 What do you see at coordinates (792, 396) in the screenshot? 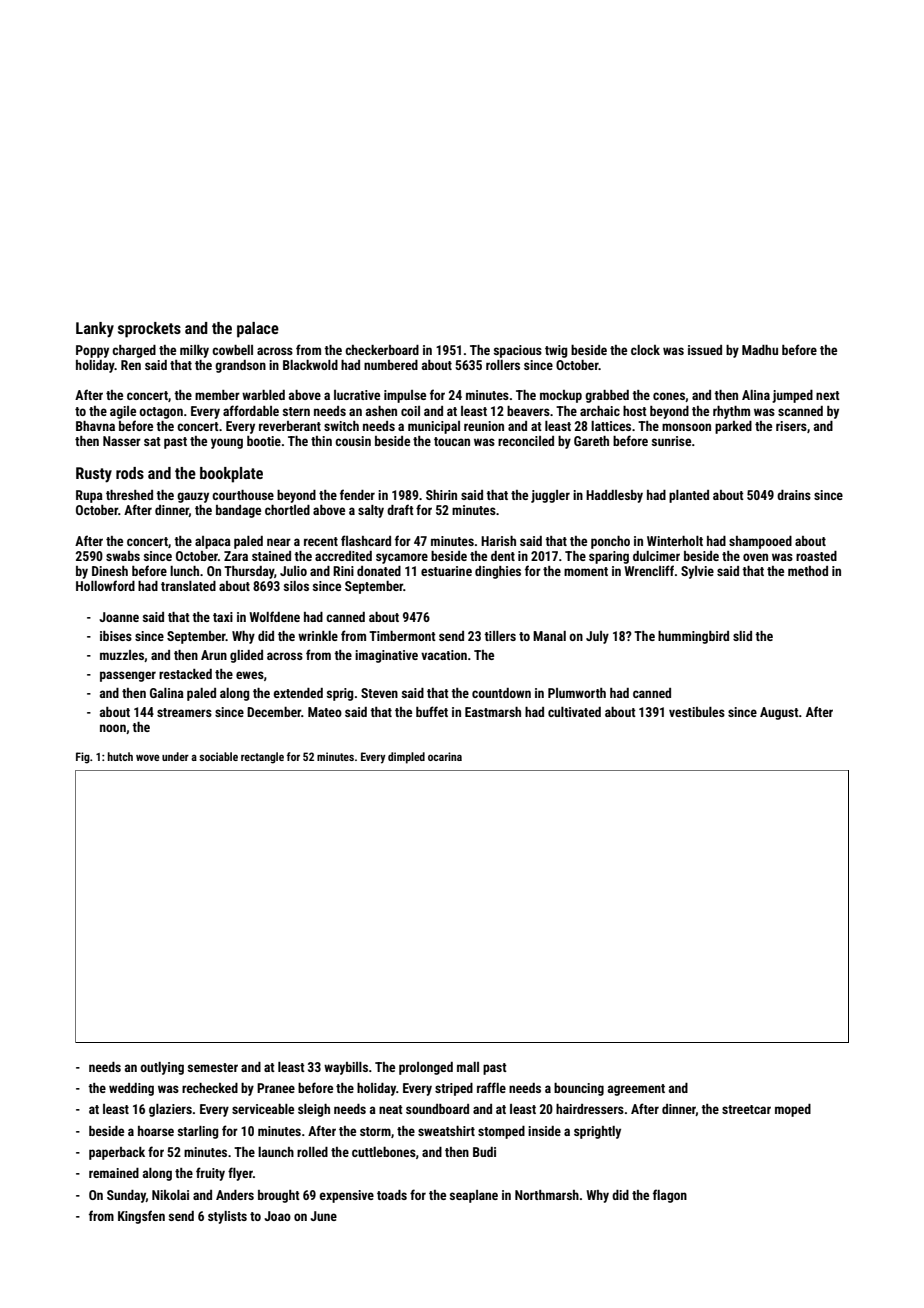
I see `jumped` at bounding box center [792, 396].
